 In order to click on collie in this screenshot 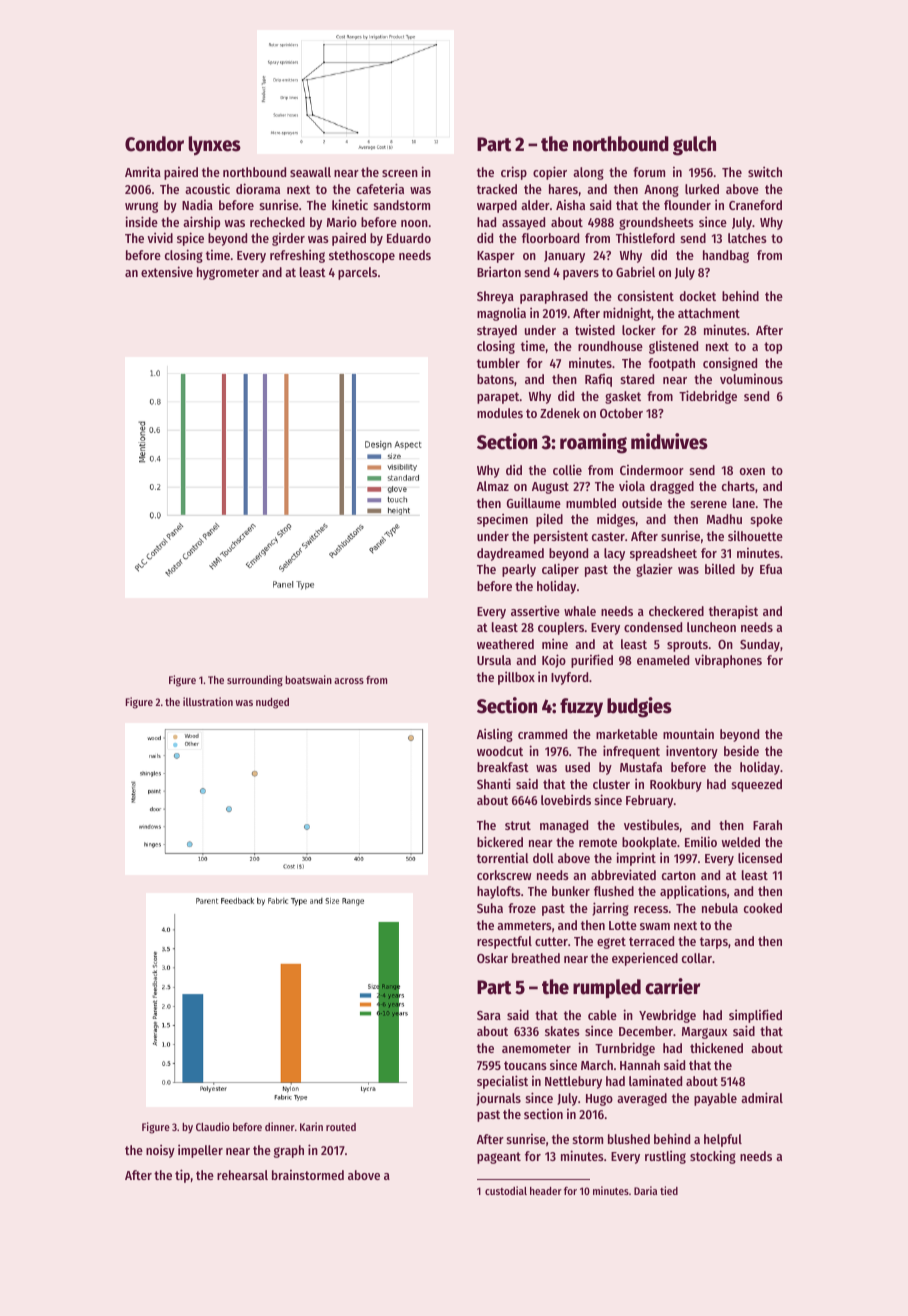, I will do `click(567, 470)`.
